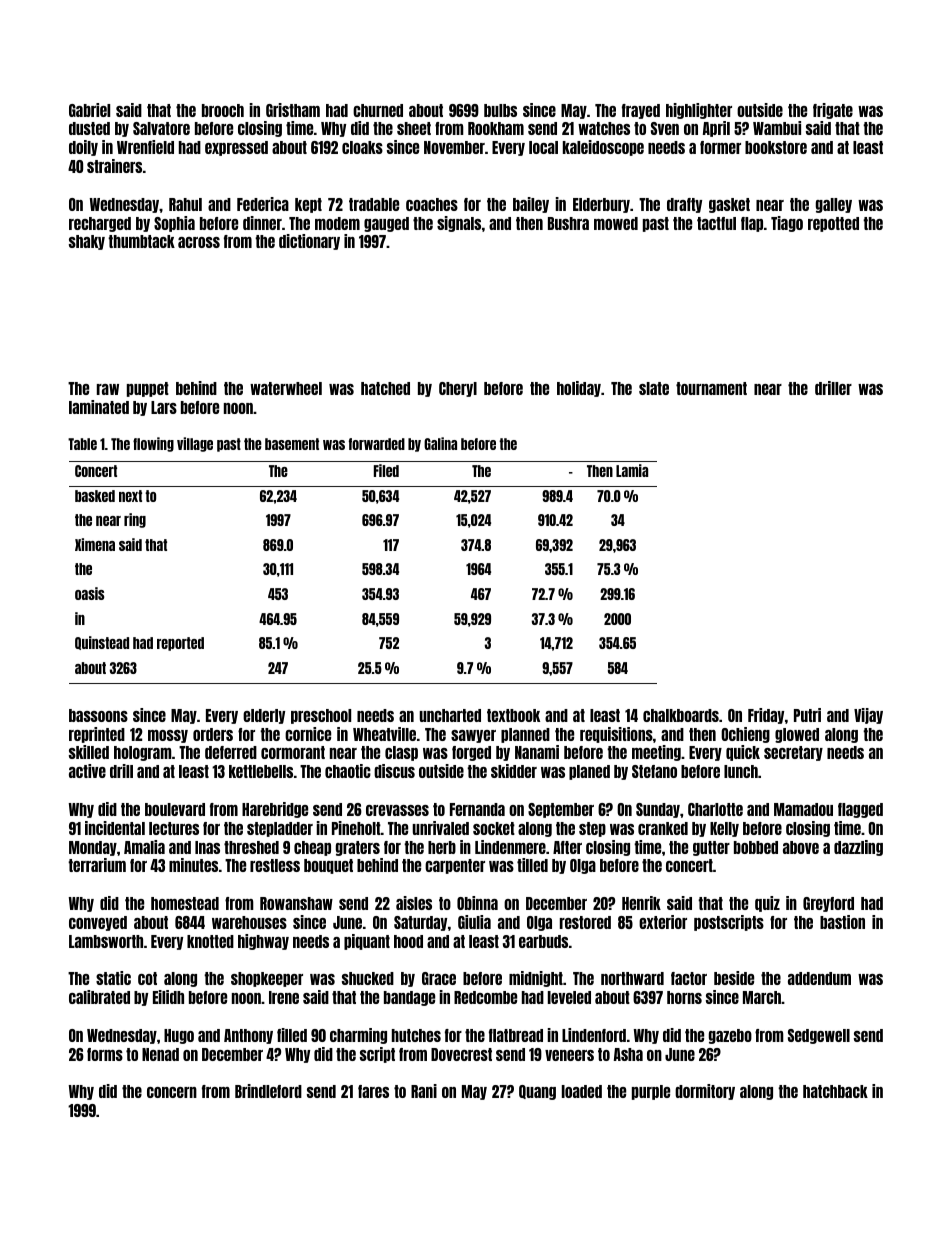  What do you see at coordinates (263, 204) in the document?
I see `Federica` at bounding box center [263, 204].
